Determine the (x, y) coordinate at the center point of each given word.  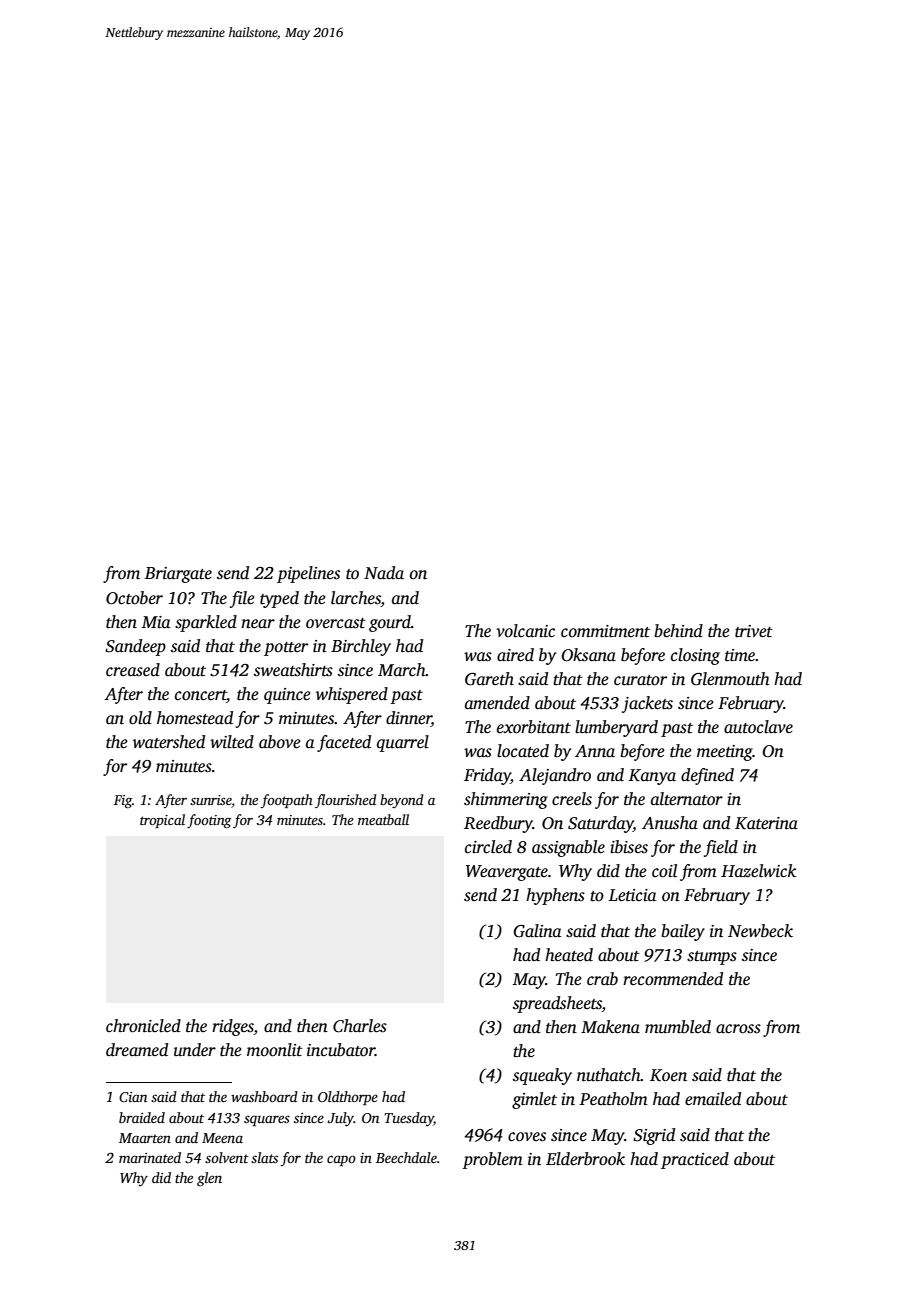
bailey (683, 932)
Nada (384, 572)
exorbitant (534, 727)
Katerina (766, 823)
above (280, 742)
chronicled (143, 1026)
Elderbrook (585, 1159)
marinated (150, 1157)
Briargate (178, 575)
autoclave (758, 727)
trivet (754, 631)
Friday (487, 776)
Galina (538, 931)
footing (209, 821)
